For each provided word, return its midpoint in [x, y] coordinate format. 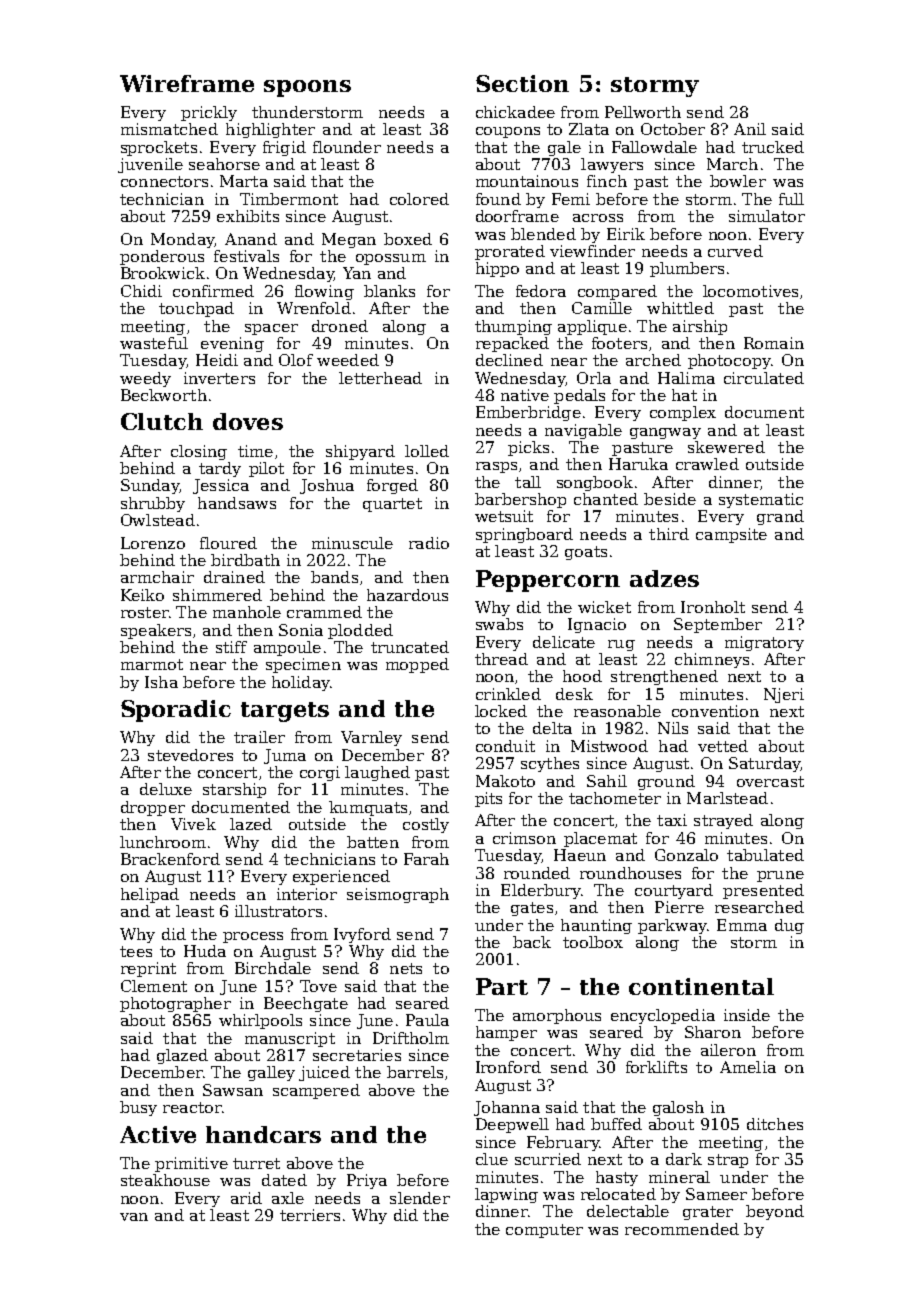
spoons [307, 88]
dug [789, 926]
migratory [764, 643]
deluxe [166, 789]
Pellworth [643, 112]
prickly [209, 113]
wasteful [154, 343]
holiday [301, 683]
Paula [427, 1020]
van [134, 1217]
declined [509, 360]
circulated [764, 378]
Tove [318, 986]
